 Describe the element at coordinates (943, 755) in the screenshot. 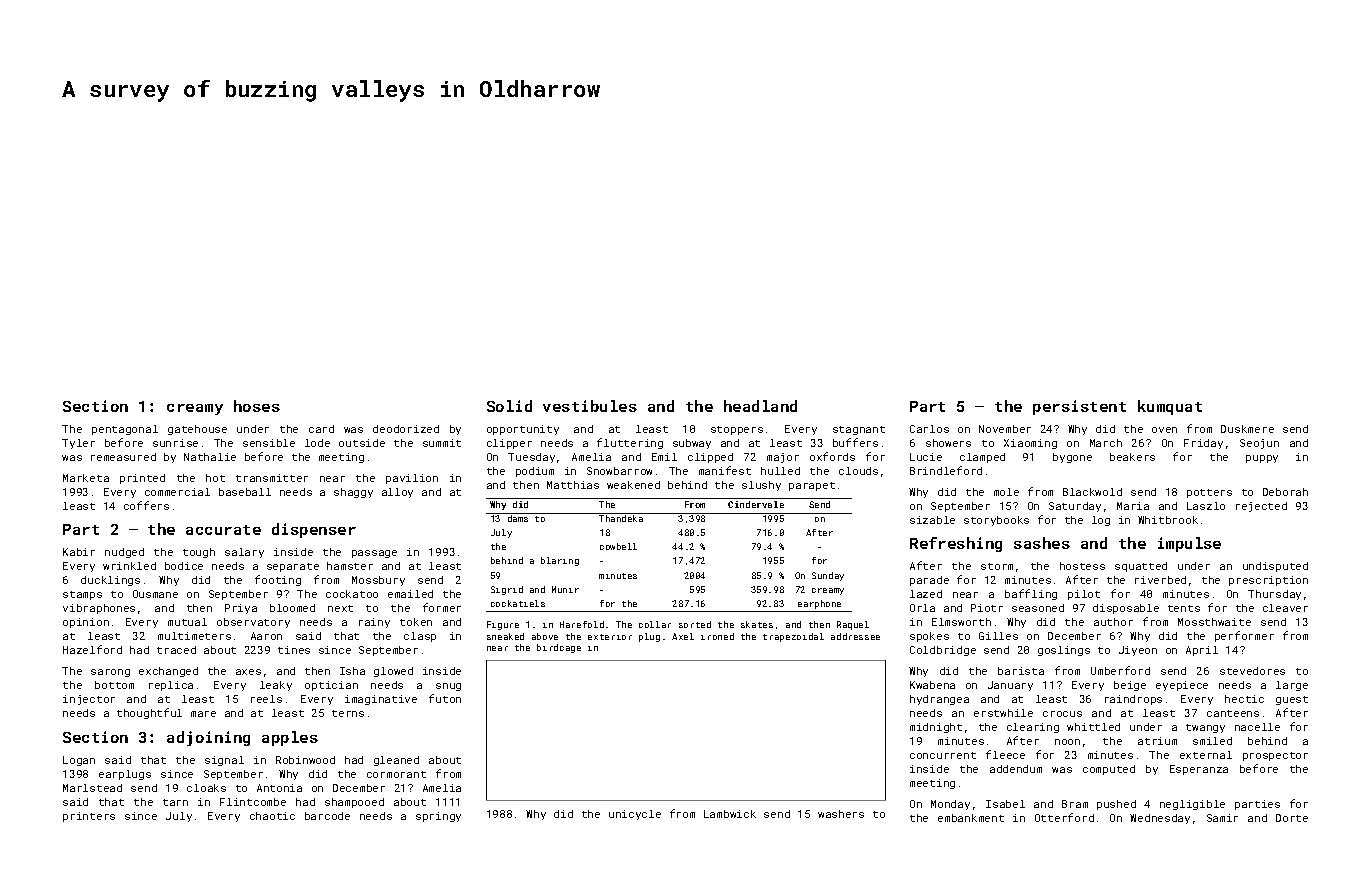

I see `concurrent` at that location.
